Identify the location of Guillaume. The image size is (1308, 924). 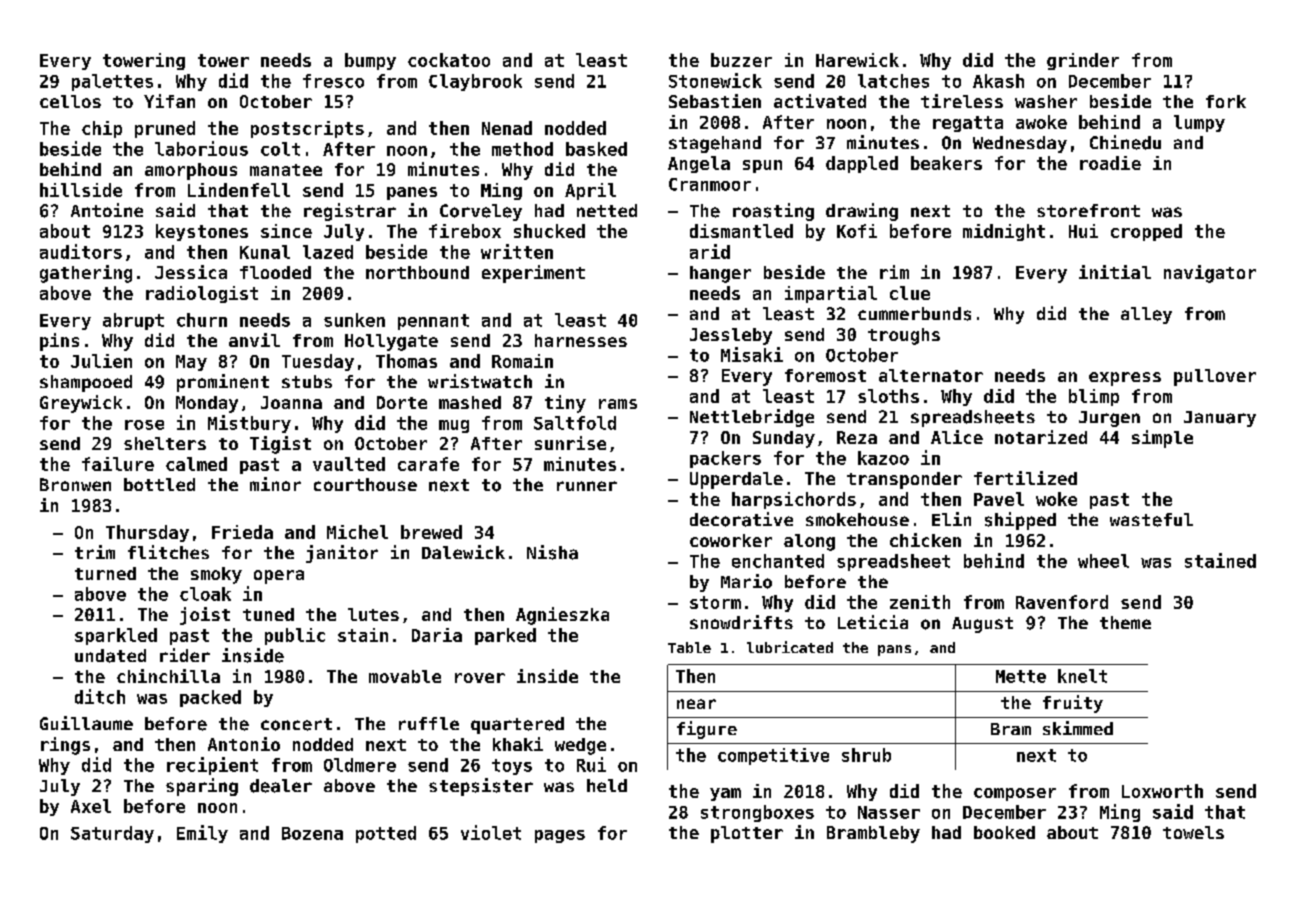
(86, 723).
